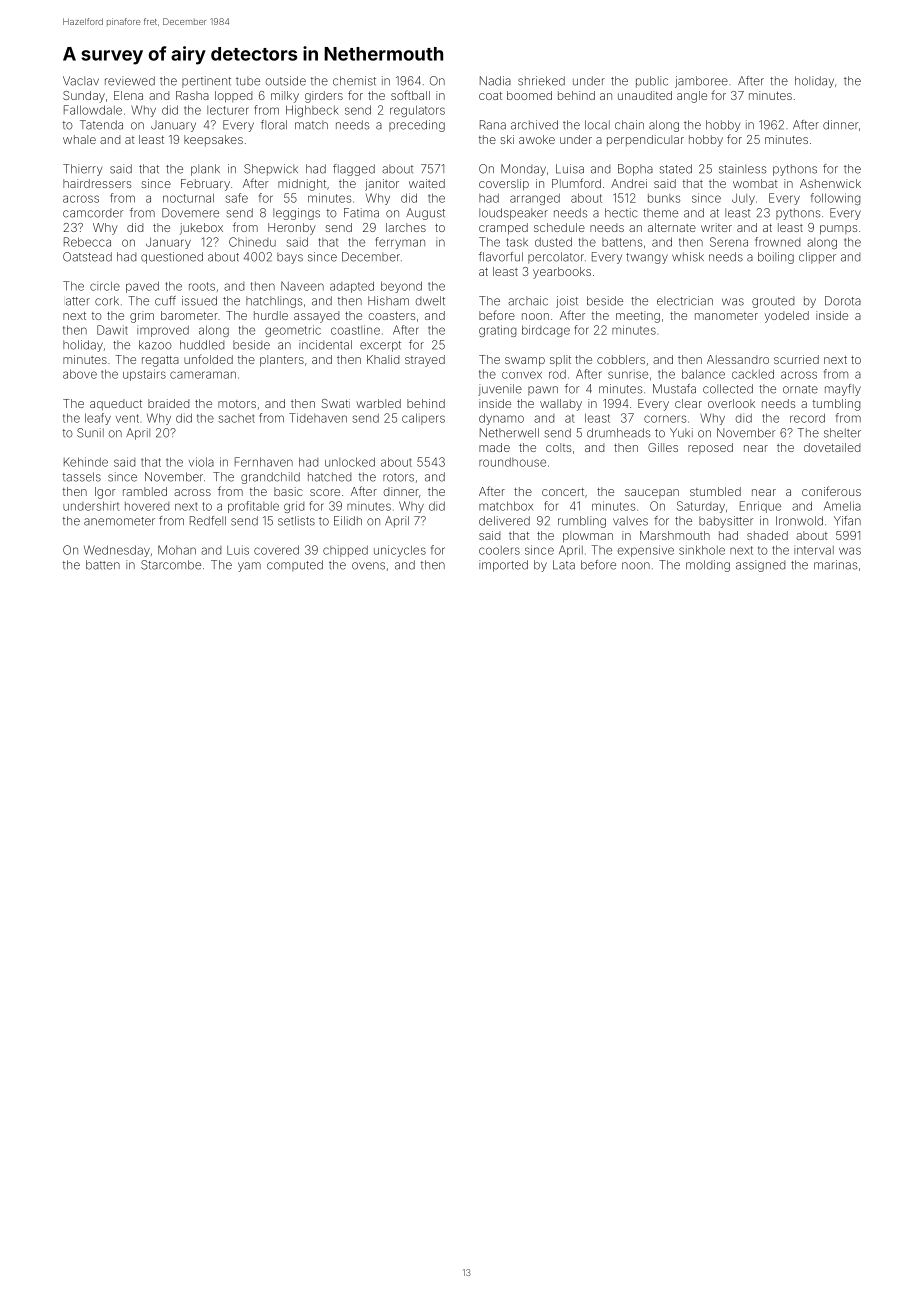 The image size is (924, 1308). I want to click on coolers, so click(499, 550).
